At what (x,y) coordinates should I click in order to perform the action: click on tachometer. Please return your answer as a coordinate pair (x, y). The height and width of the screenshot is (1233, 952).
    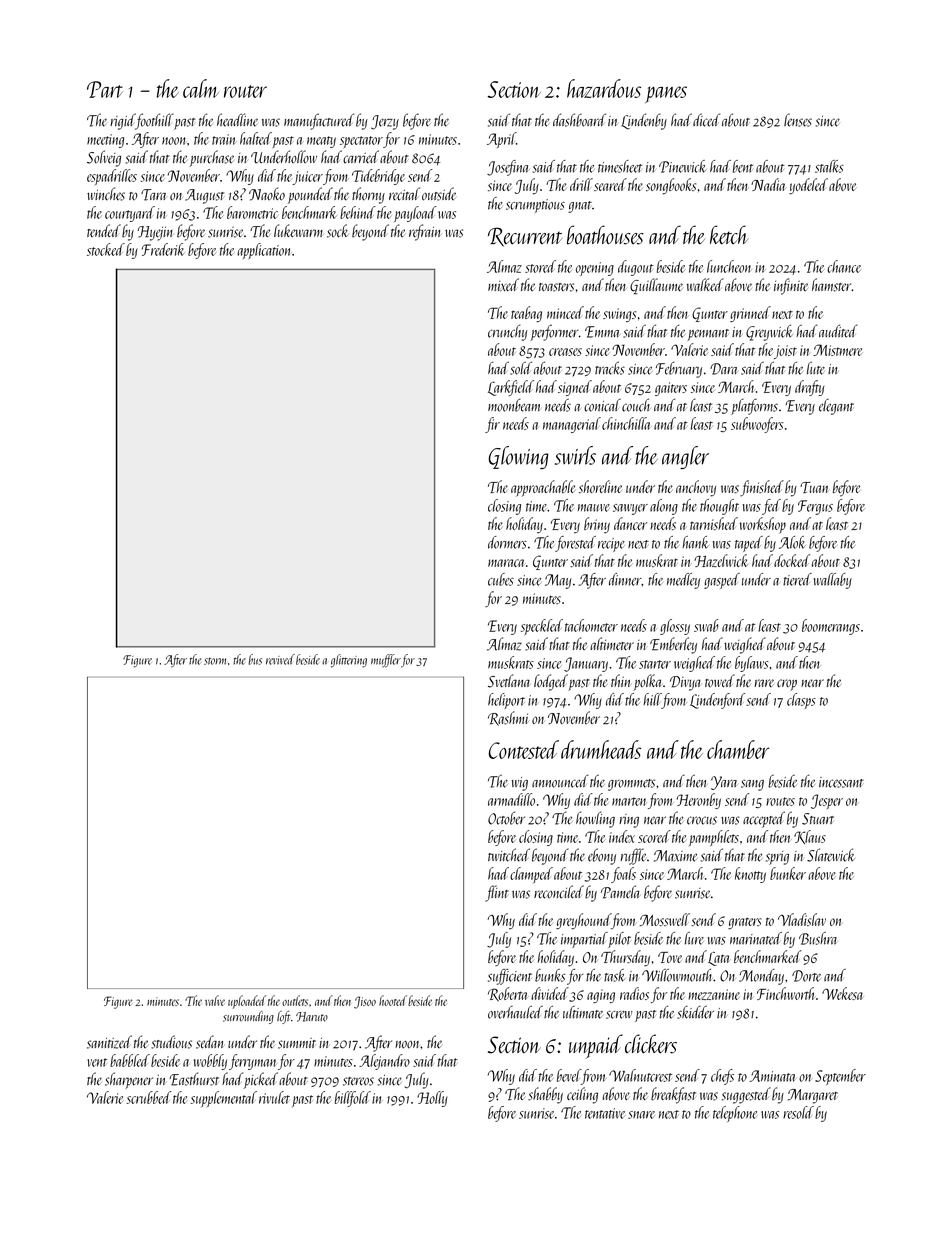
    Looking at the image, I should click on (591, 625).
